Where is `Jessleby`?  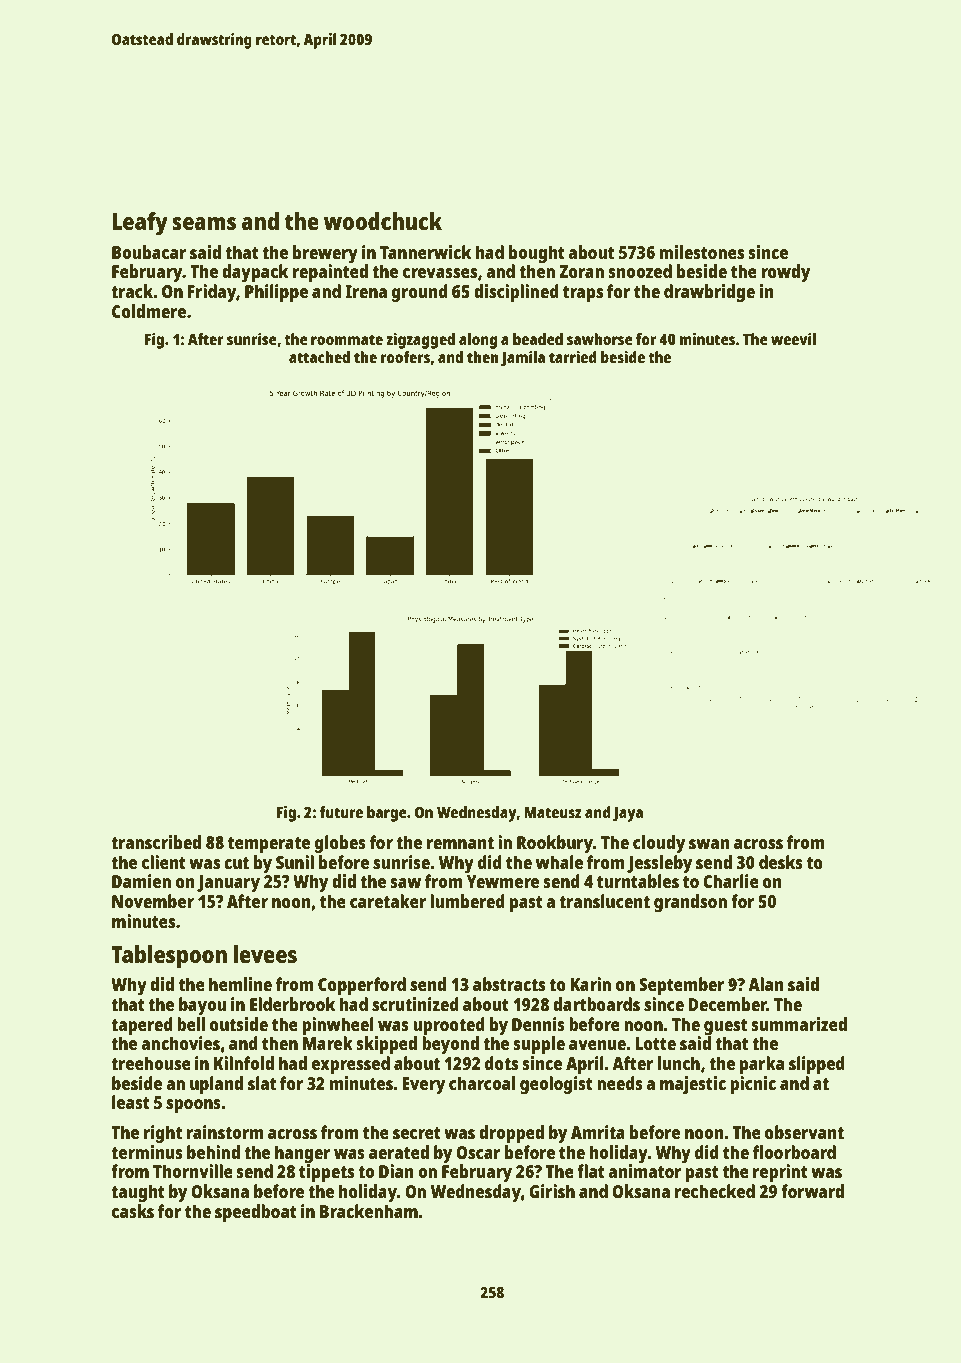
Jessleby is located at coordinates (659, 864).
